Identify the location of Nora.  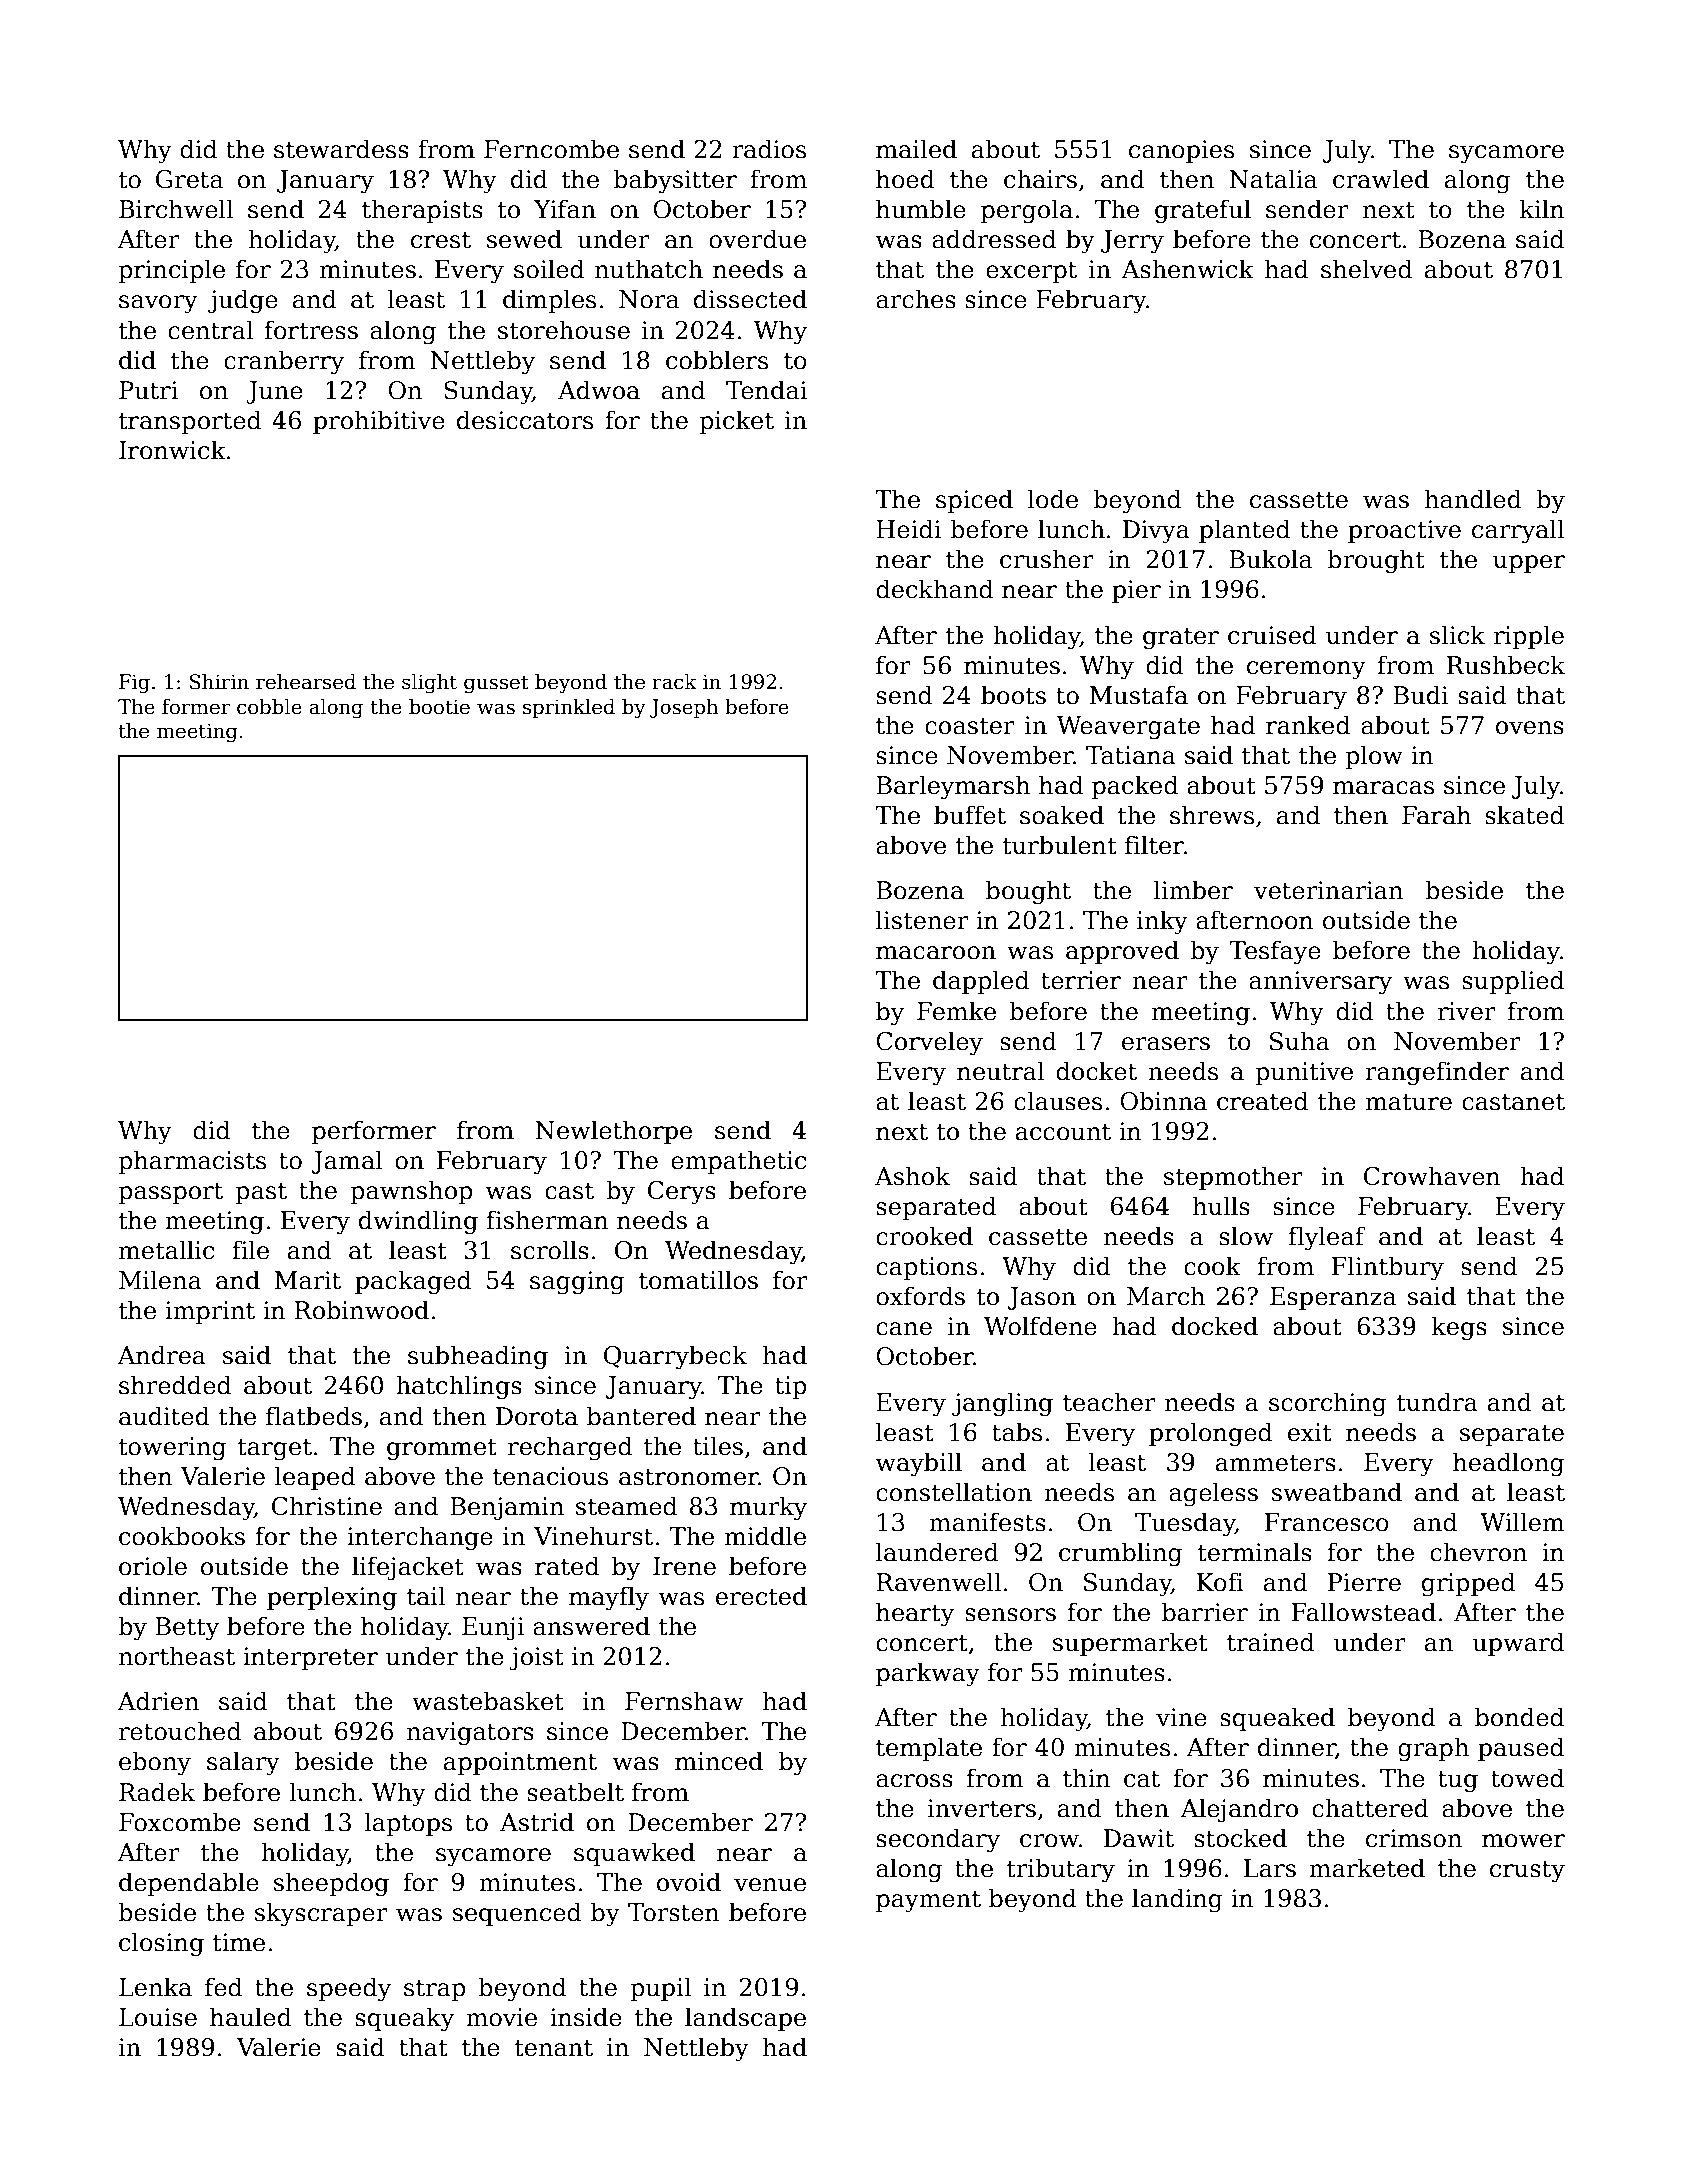
(649, 299).
